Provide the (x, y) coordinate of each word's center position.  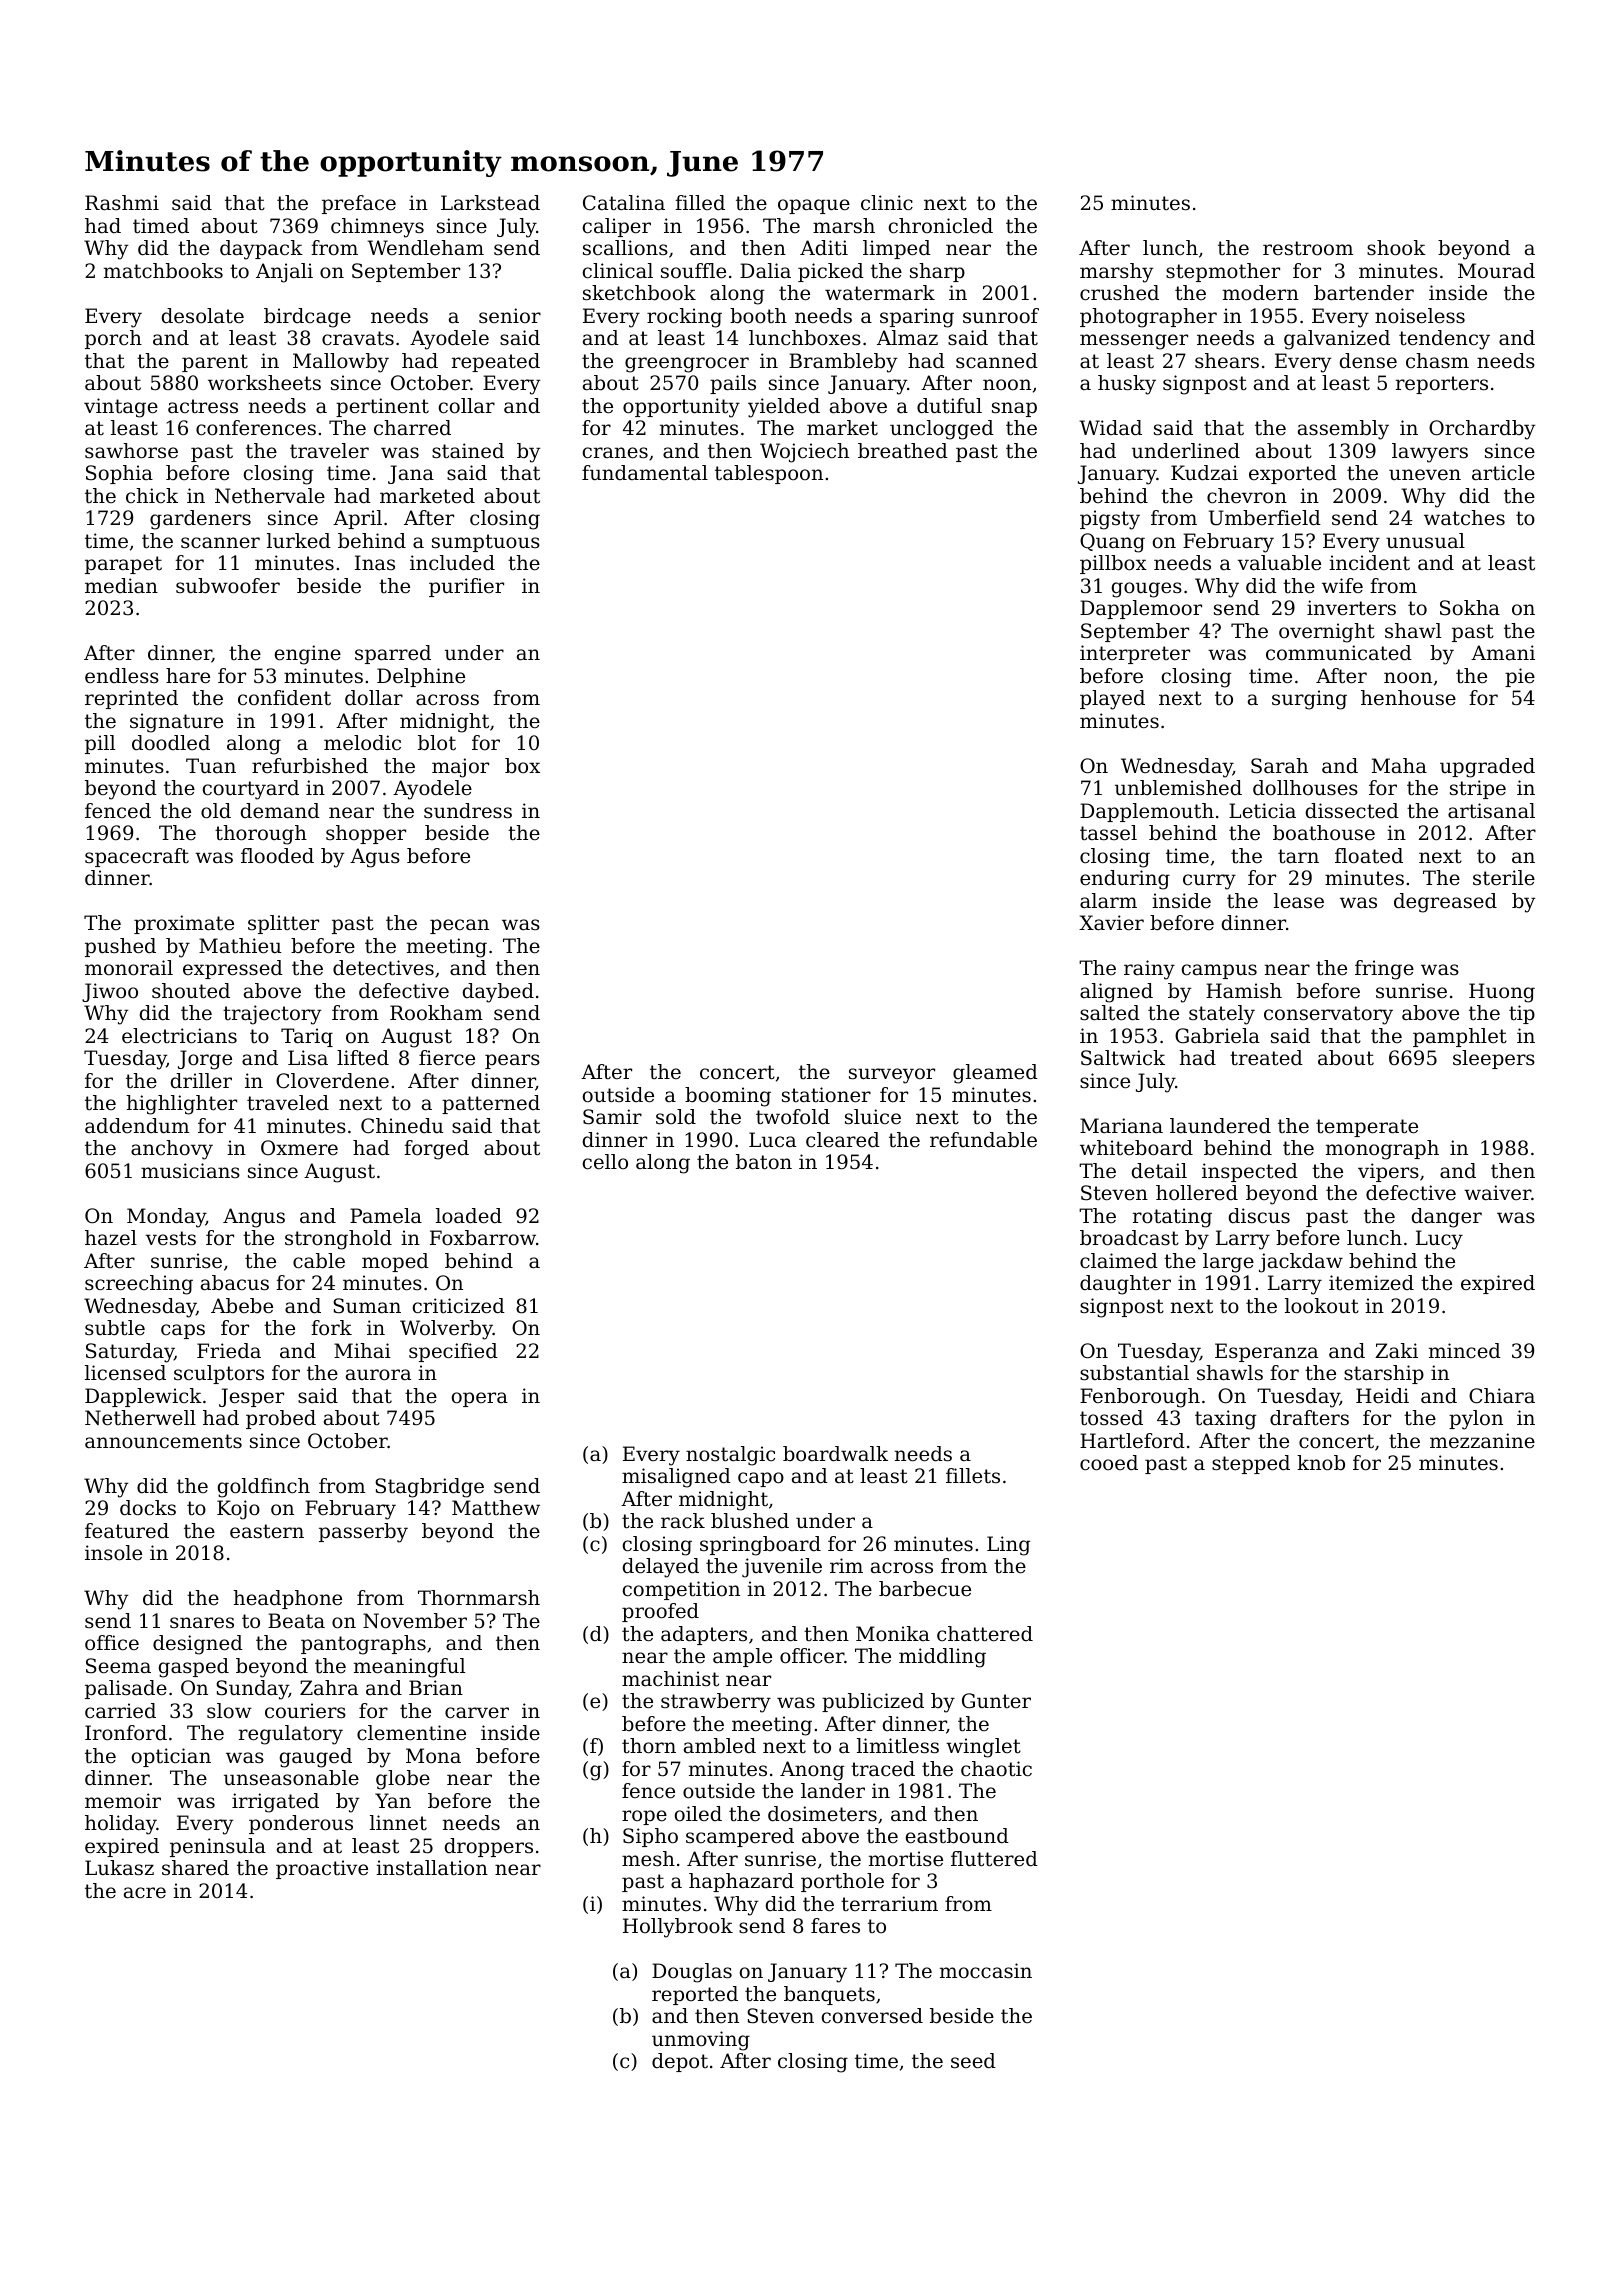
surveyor (892, 1076)
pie (1520, 677)
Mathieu (240, 946)
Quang (1112, 543)
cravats (358, 338)
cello (605, 1162)
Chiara (1502, 1396)
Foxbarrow (483, 1238)
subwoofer (228, 586)
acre (145, 1893)
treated (1266, 1058)
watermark (880, 293)
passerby (363, 1533)
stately (1222, 1015)
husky (1127, 385)
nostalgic (730, 1456)
